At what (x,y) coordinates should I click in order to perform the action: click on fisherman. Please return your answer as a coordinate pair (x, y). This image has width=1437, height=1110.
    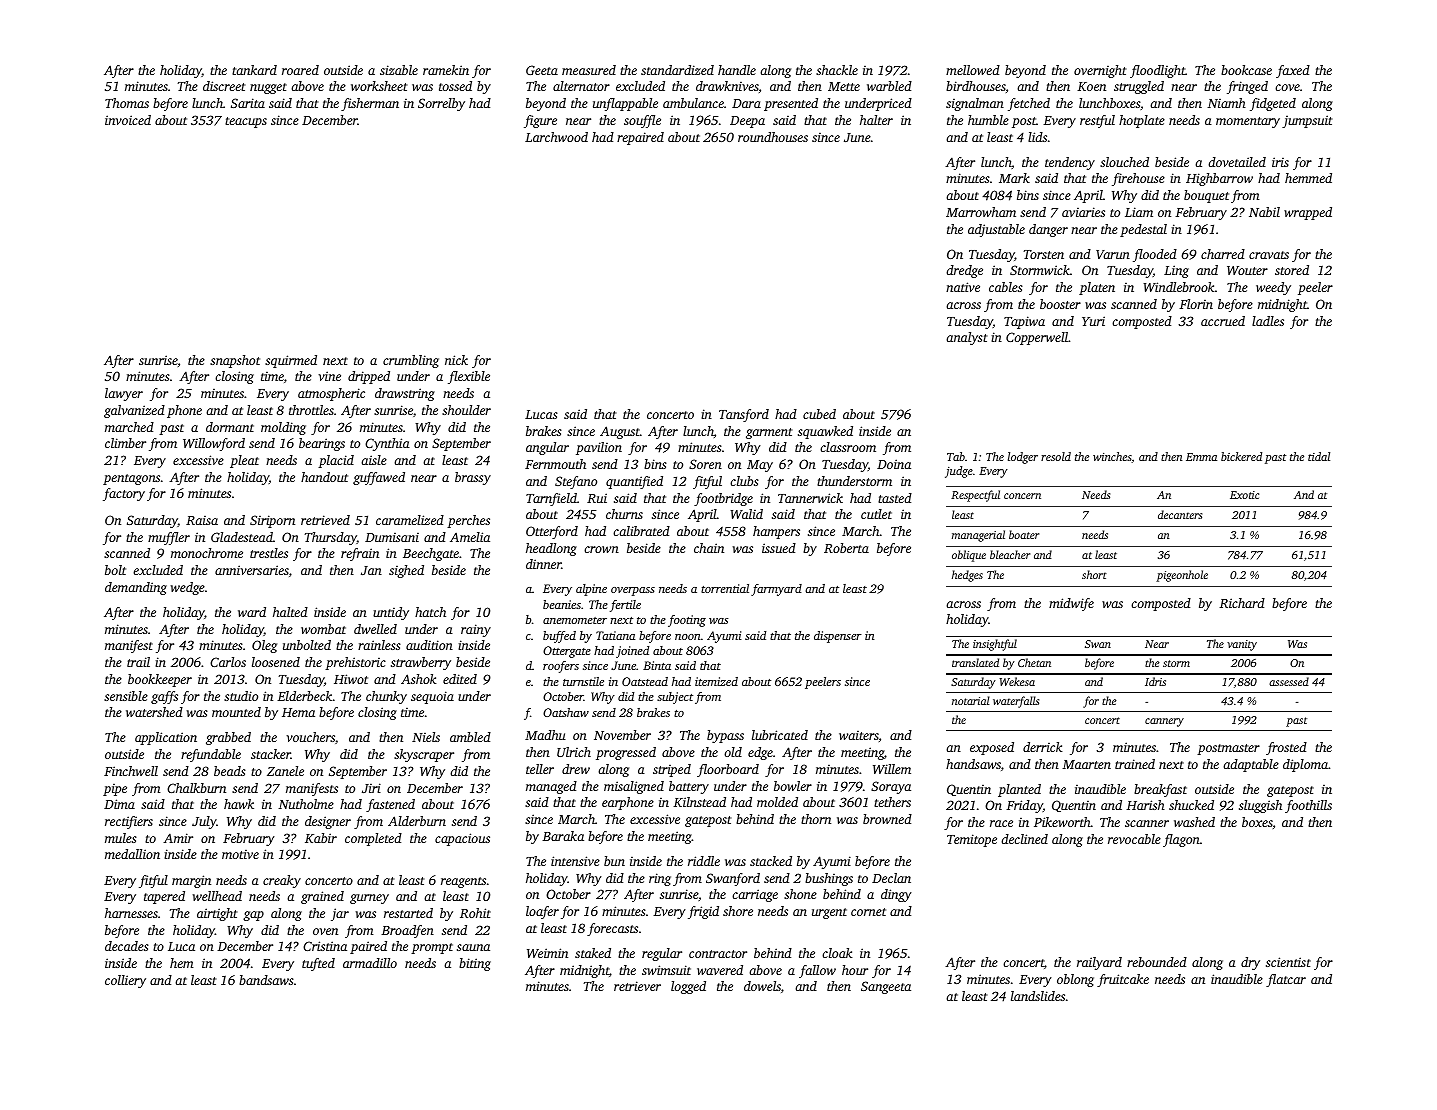
    Looking at the image, I should click on (370, 104).
